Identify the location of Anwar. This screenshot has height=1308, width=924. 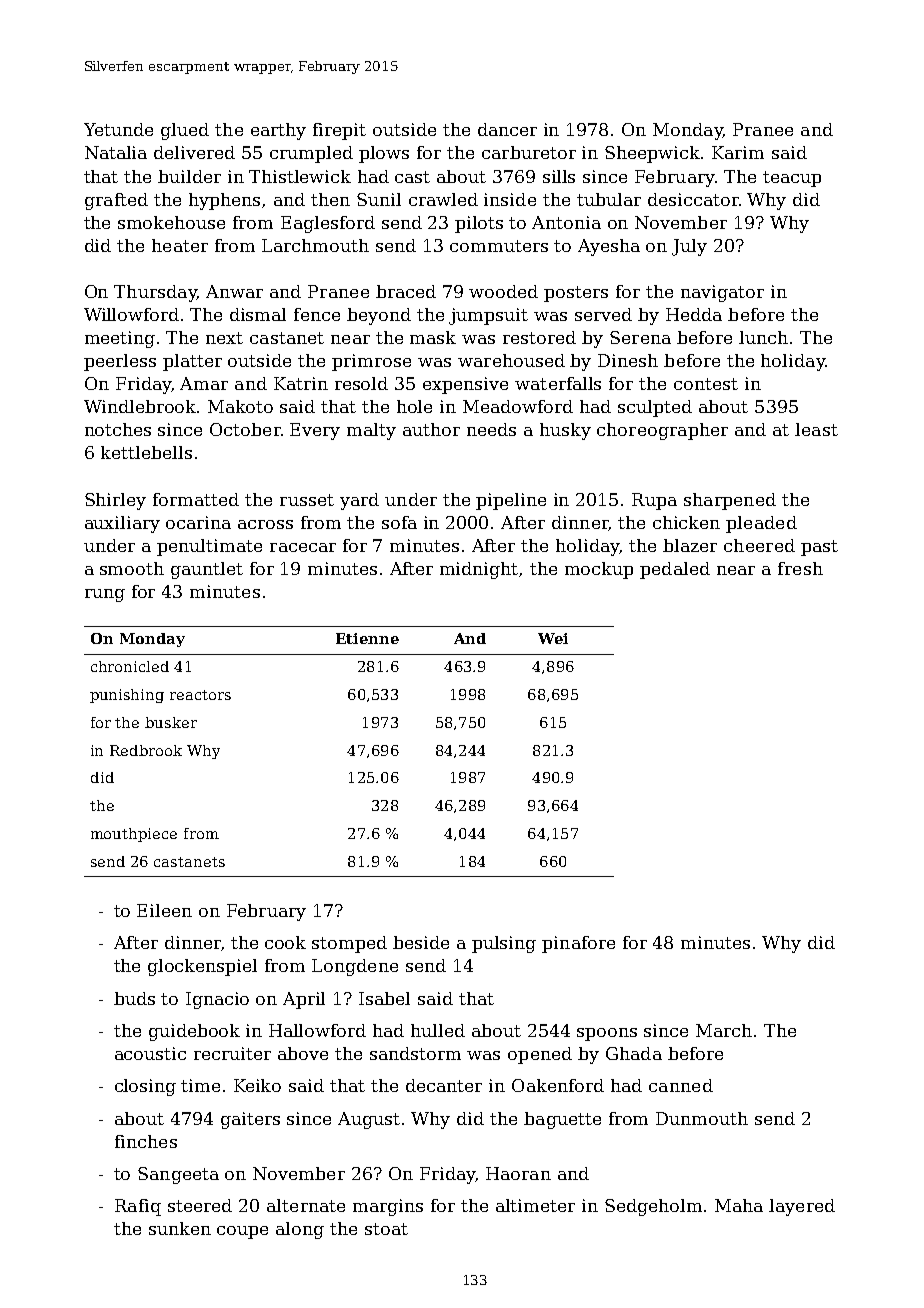
(234, 291).
